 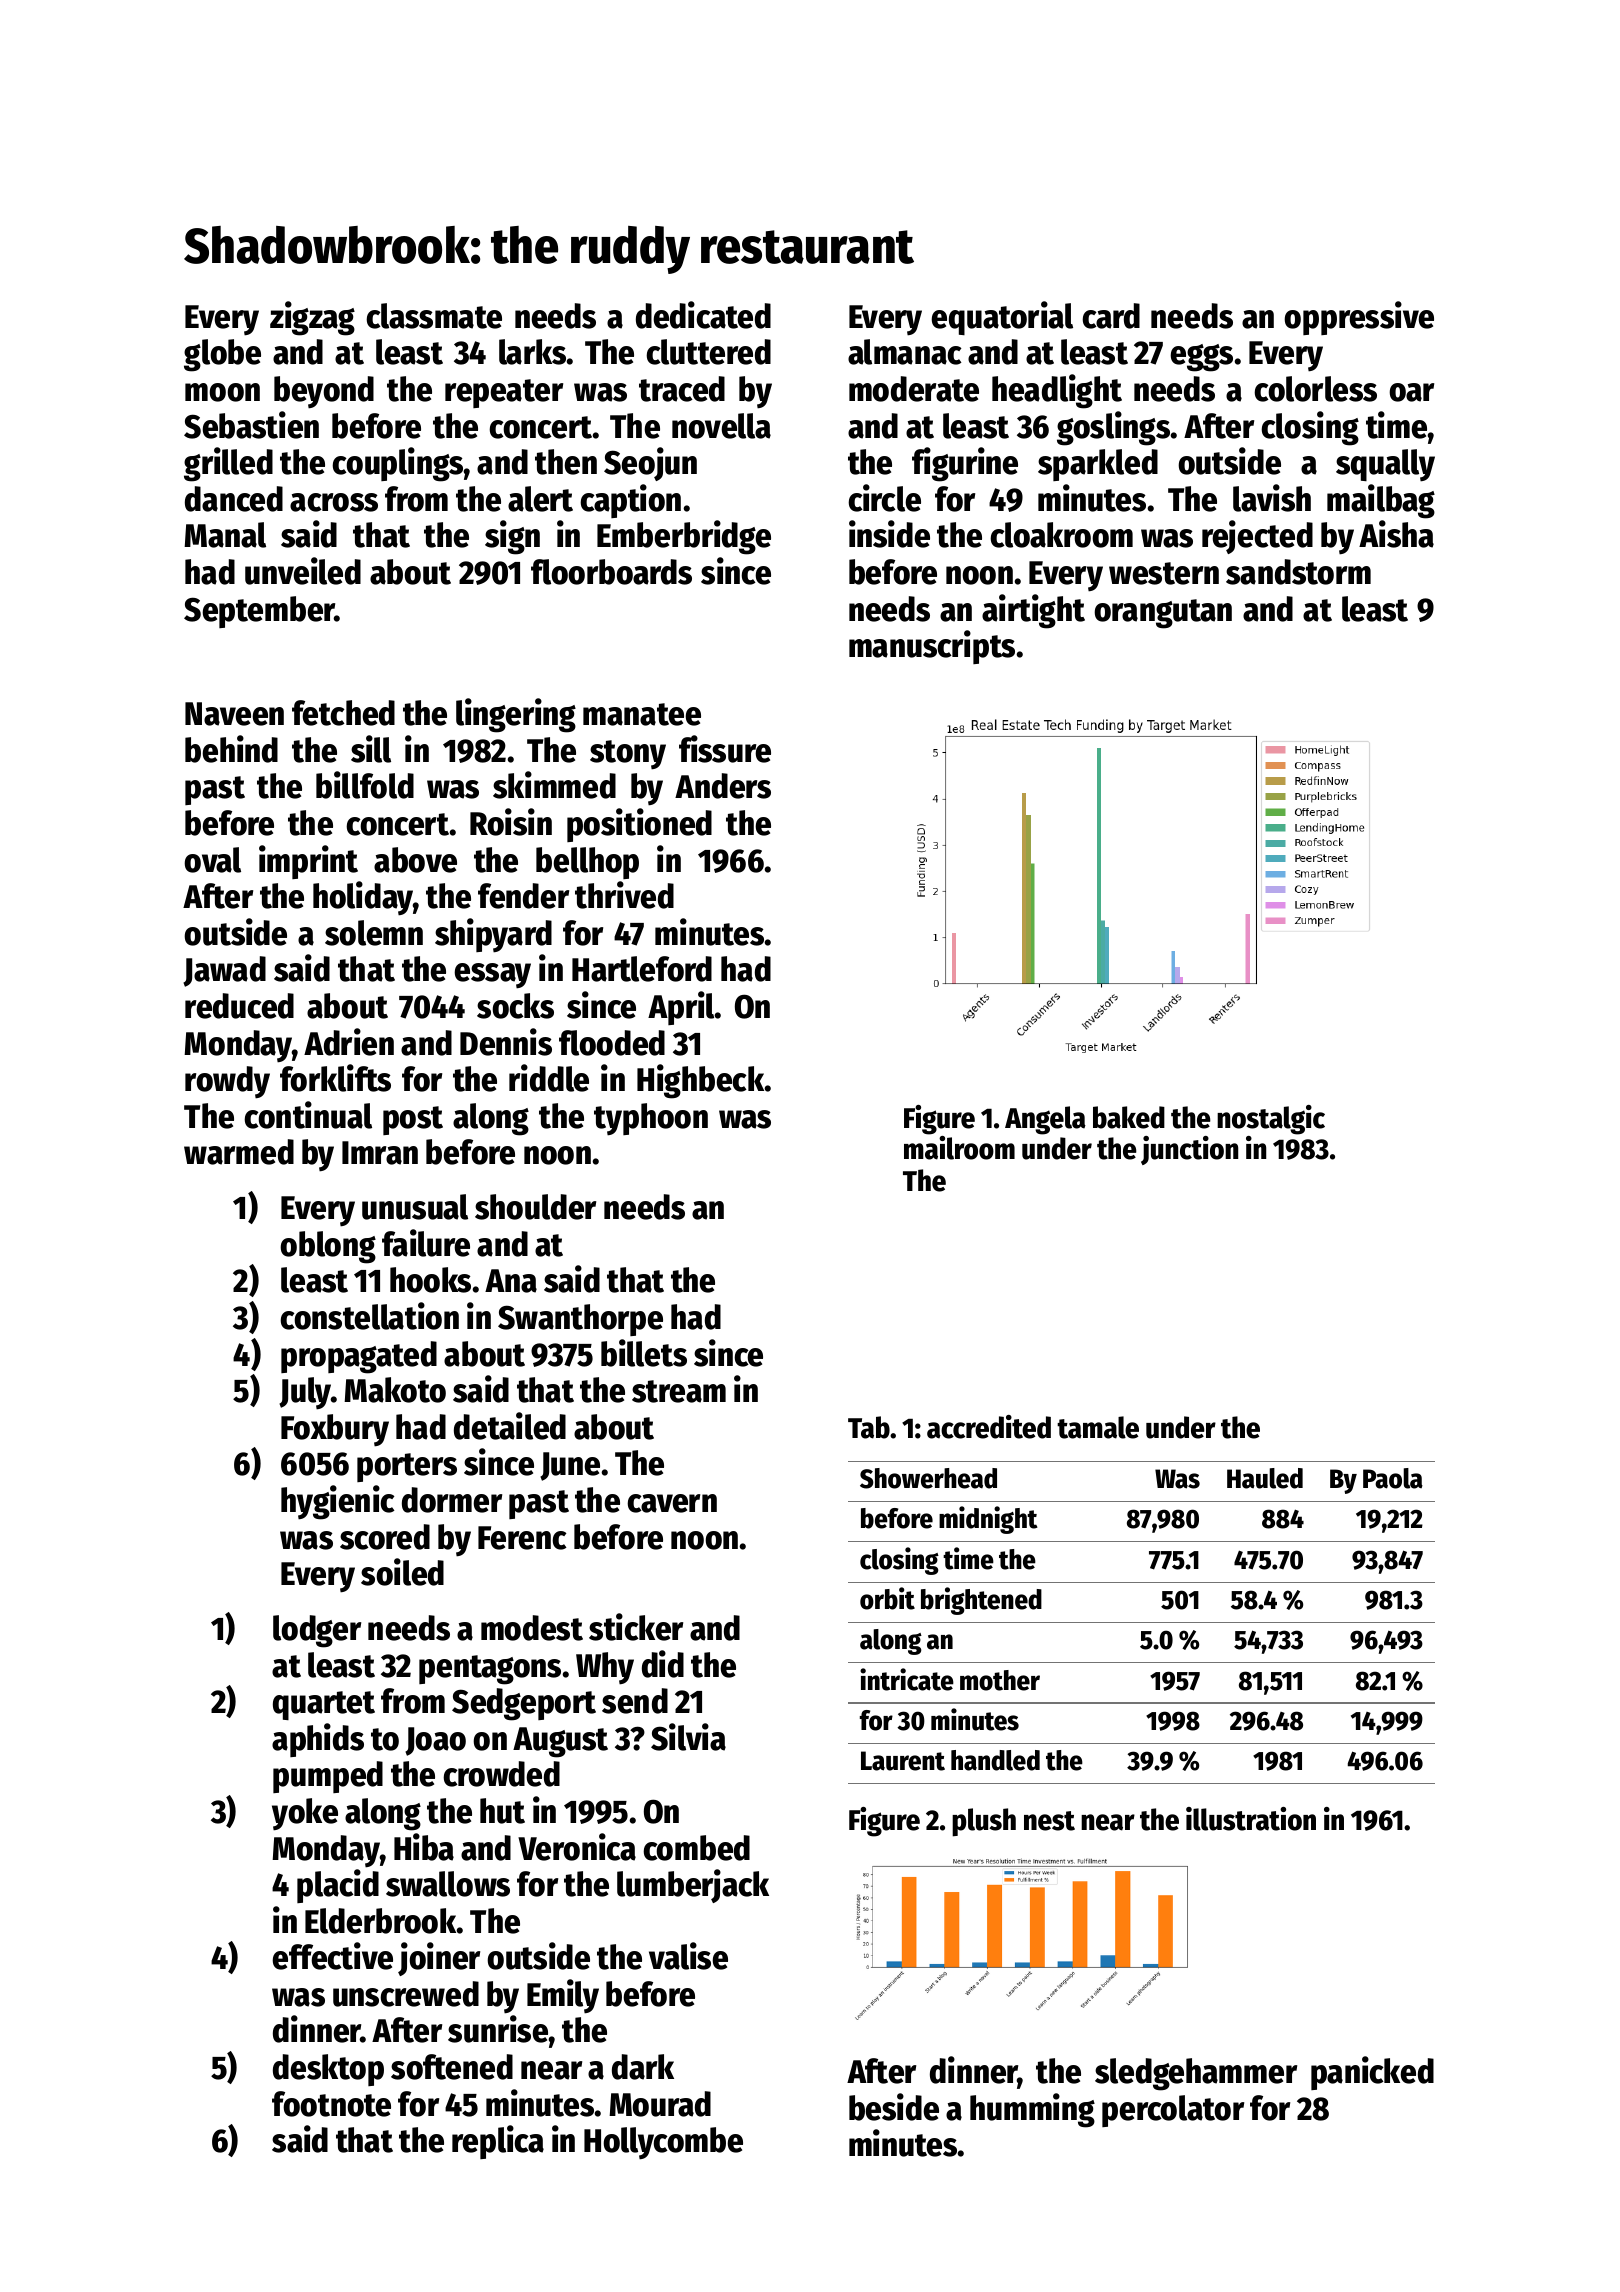 I want to click on Emily, so click(x=563, y=1996).
